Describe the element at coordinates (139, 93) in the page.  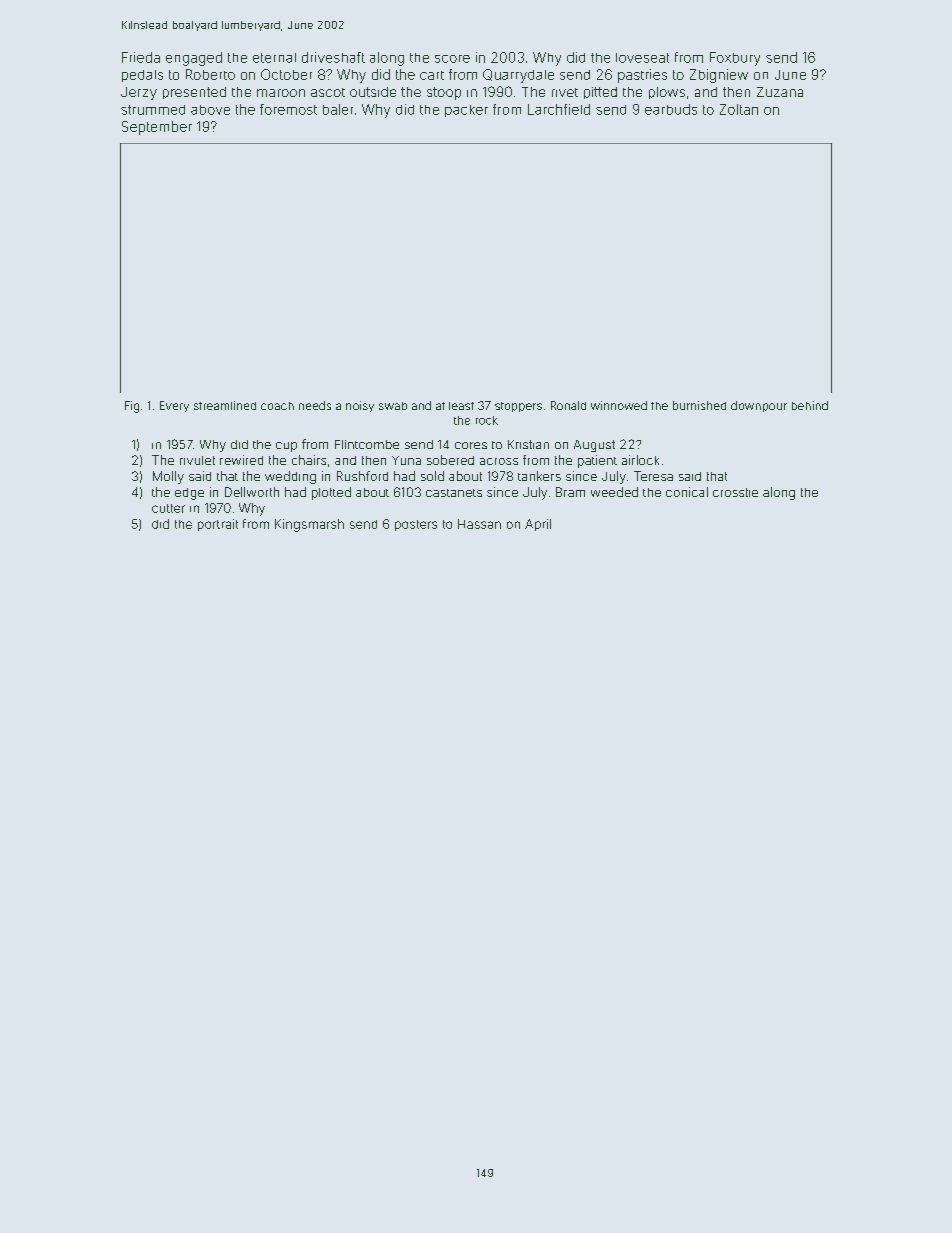
I see `Jerzy` at that location.
